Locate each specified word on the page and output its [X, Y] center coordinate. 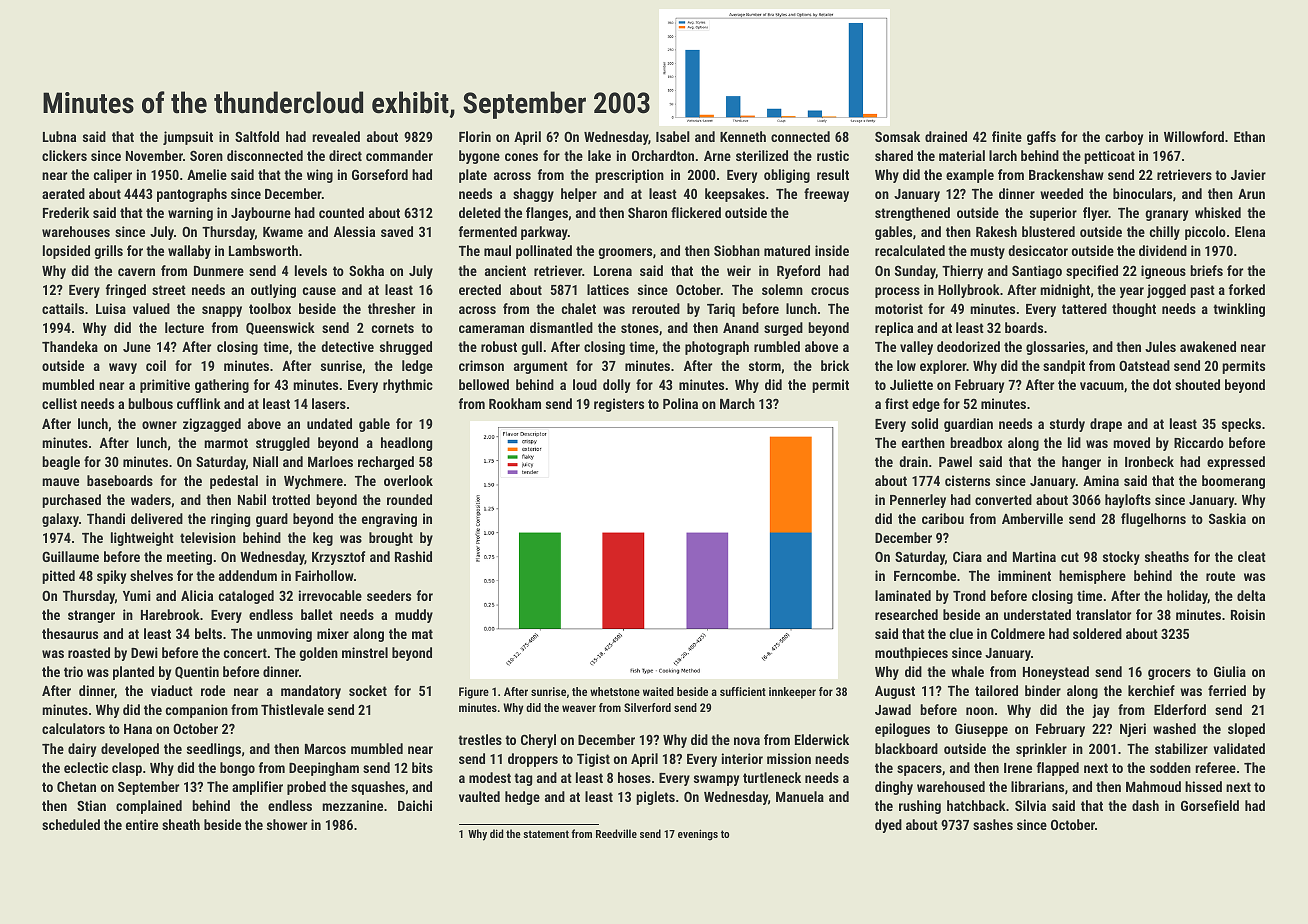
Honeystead [1056, 673]
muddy [414, 616]
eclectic [86, 767]
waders [151, 499]
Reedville [616, 833]
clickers [64, 155]
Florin [475, 136]
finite [1007, 136]
